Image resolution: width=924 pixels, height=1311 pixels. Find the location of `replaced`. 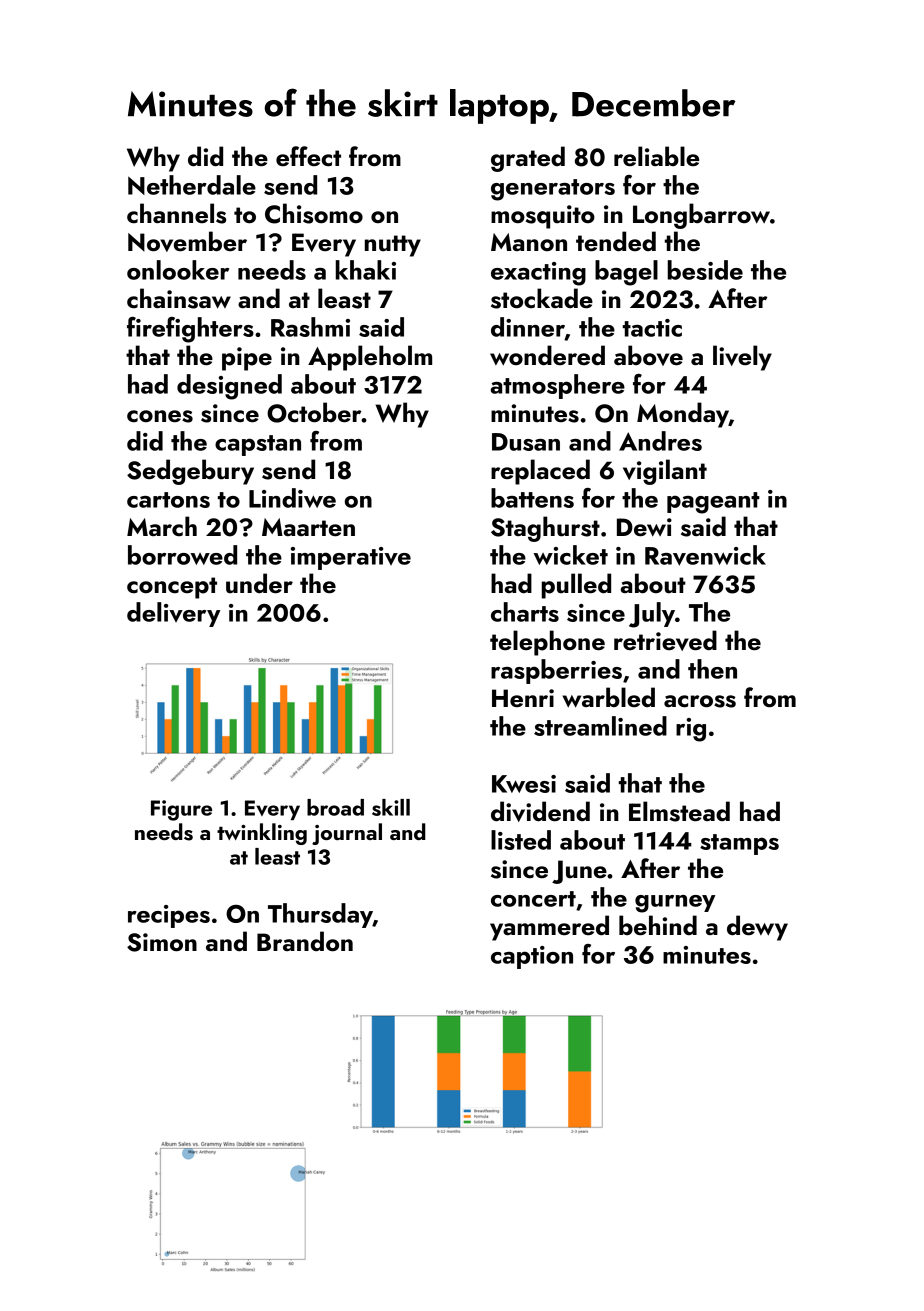

replaced is located at coordinates (540, 472).
